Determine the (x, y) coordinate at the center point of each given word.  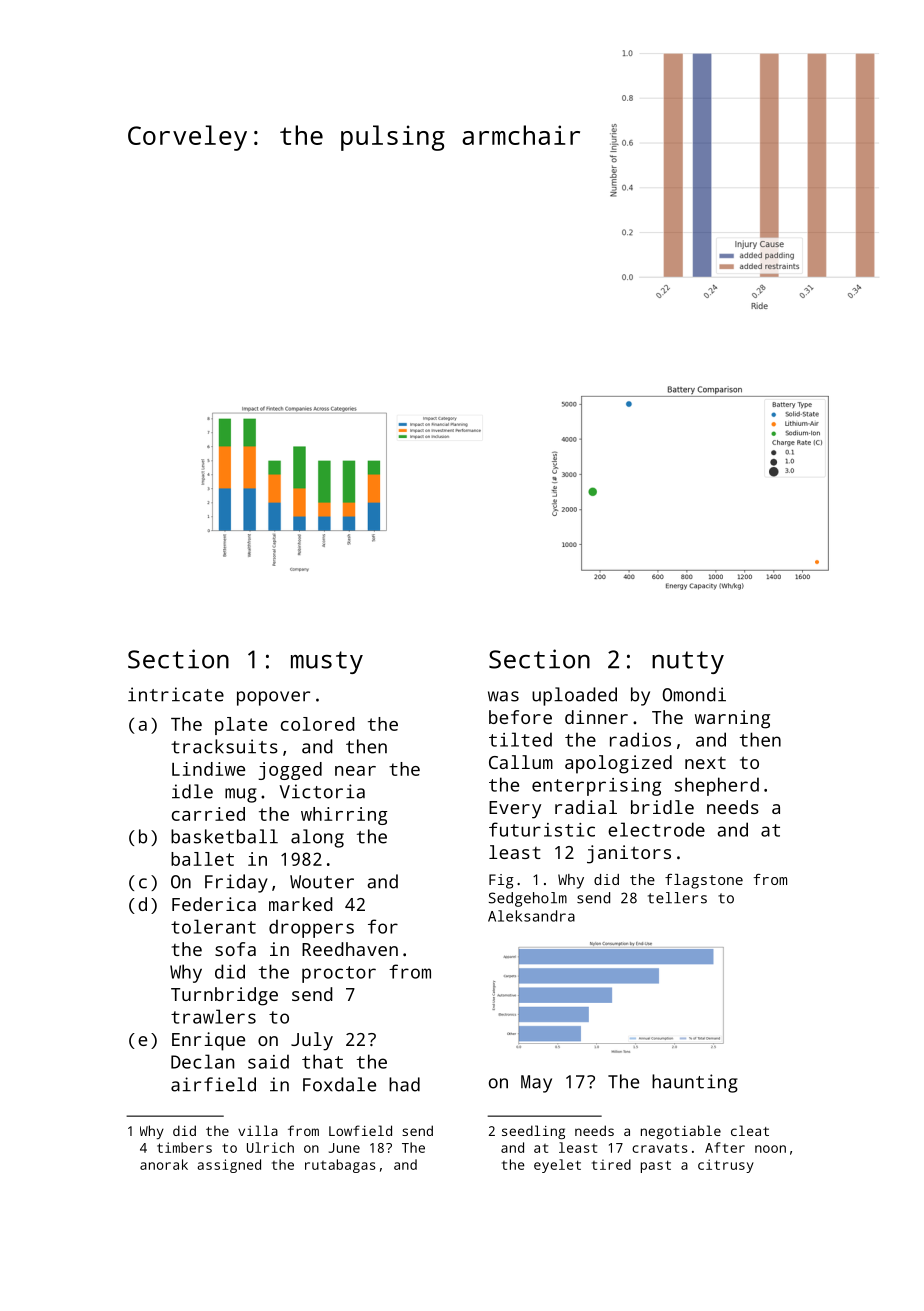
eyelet (557, 1166)
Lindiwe (208, 769)
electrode (656, 829)
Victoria (322, 791)
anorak (164, 1164)
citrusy (726, 1166)
